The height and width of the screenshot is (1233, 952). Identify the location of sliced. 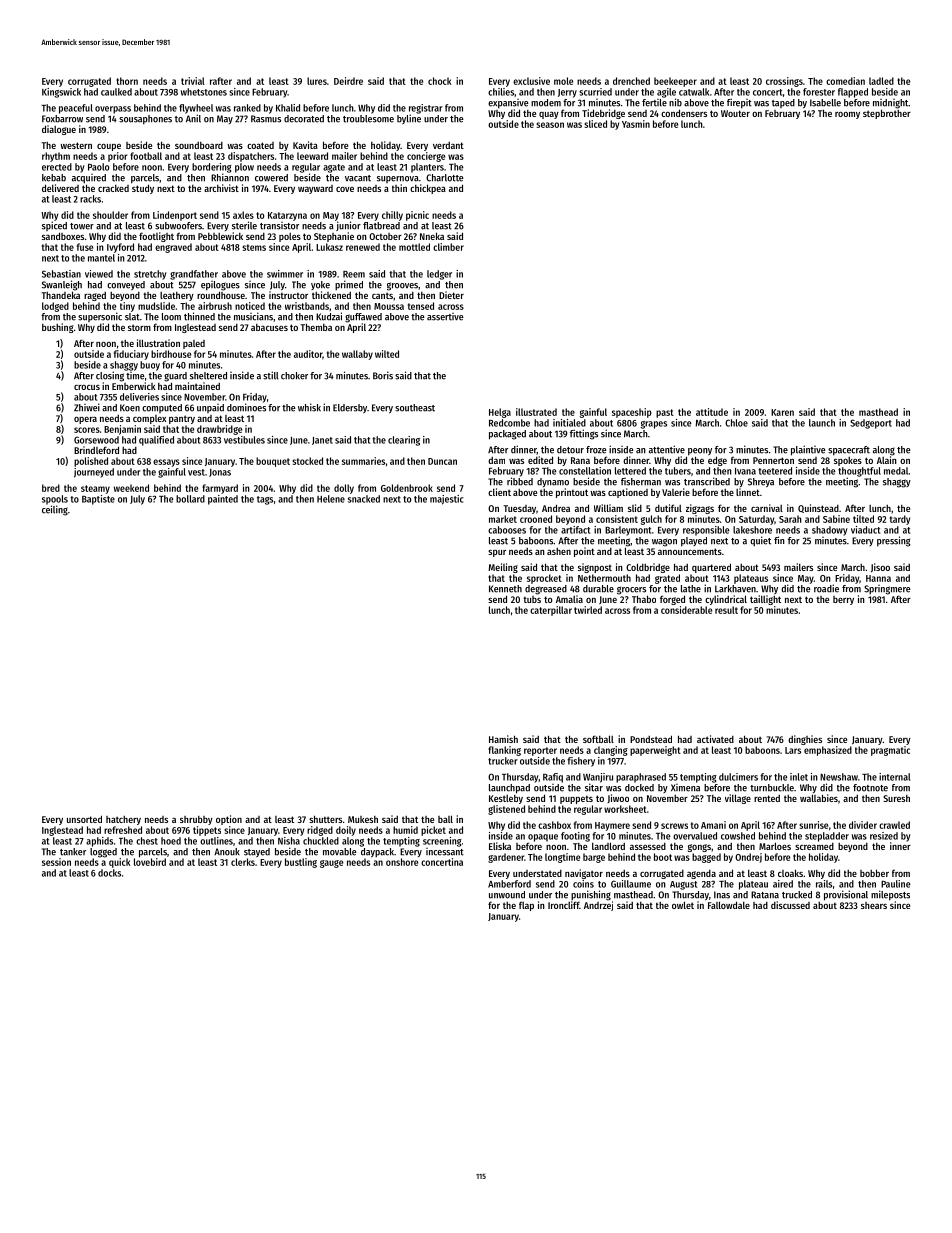
(595, 124).
